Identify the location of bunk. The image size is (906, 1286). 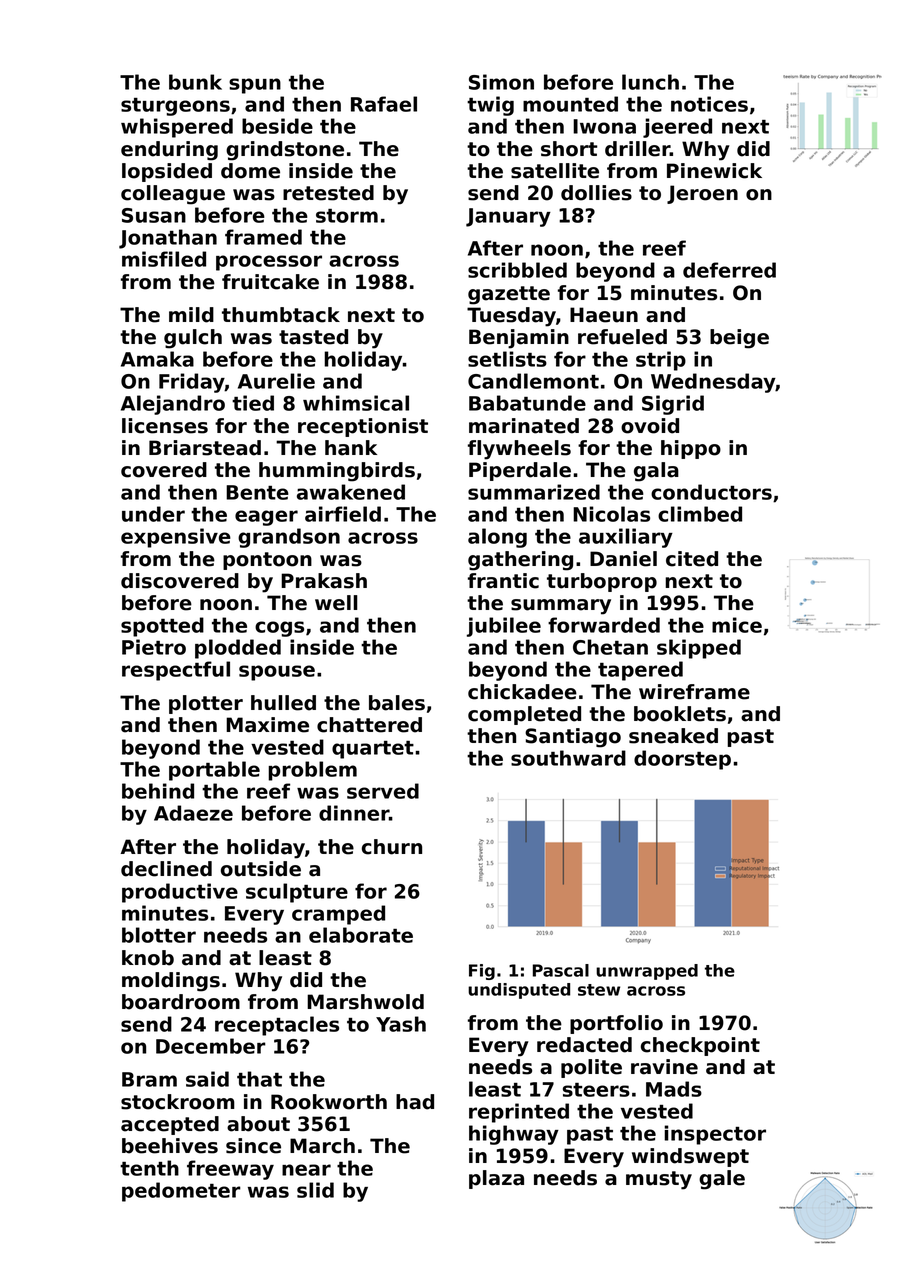
(195, 82).
